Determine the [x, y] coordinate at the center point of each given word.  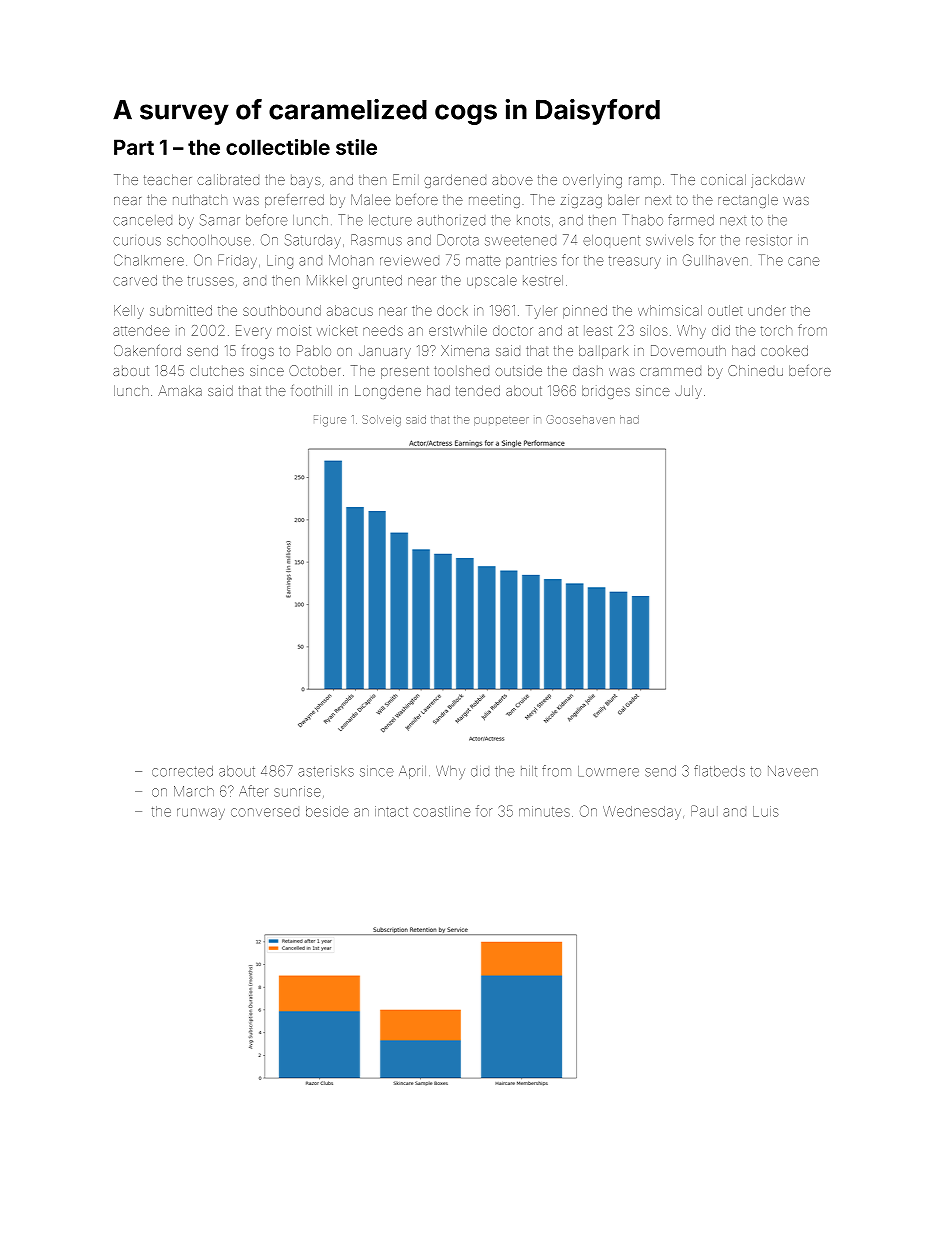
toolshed [461, 370]
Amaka [180, 390]
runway [201, 814]
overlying [592, 181]
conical [723, 179]
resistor [769, 240]
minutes [544, 811]
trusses [211, 281]
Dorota [458, 240]
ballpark [604, 352]
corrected [182, 771]
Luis [766, 811]
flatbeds [719, 771]
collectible [278, 147]
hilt [529, 771]
